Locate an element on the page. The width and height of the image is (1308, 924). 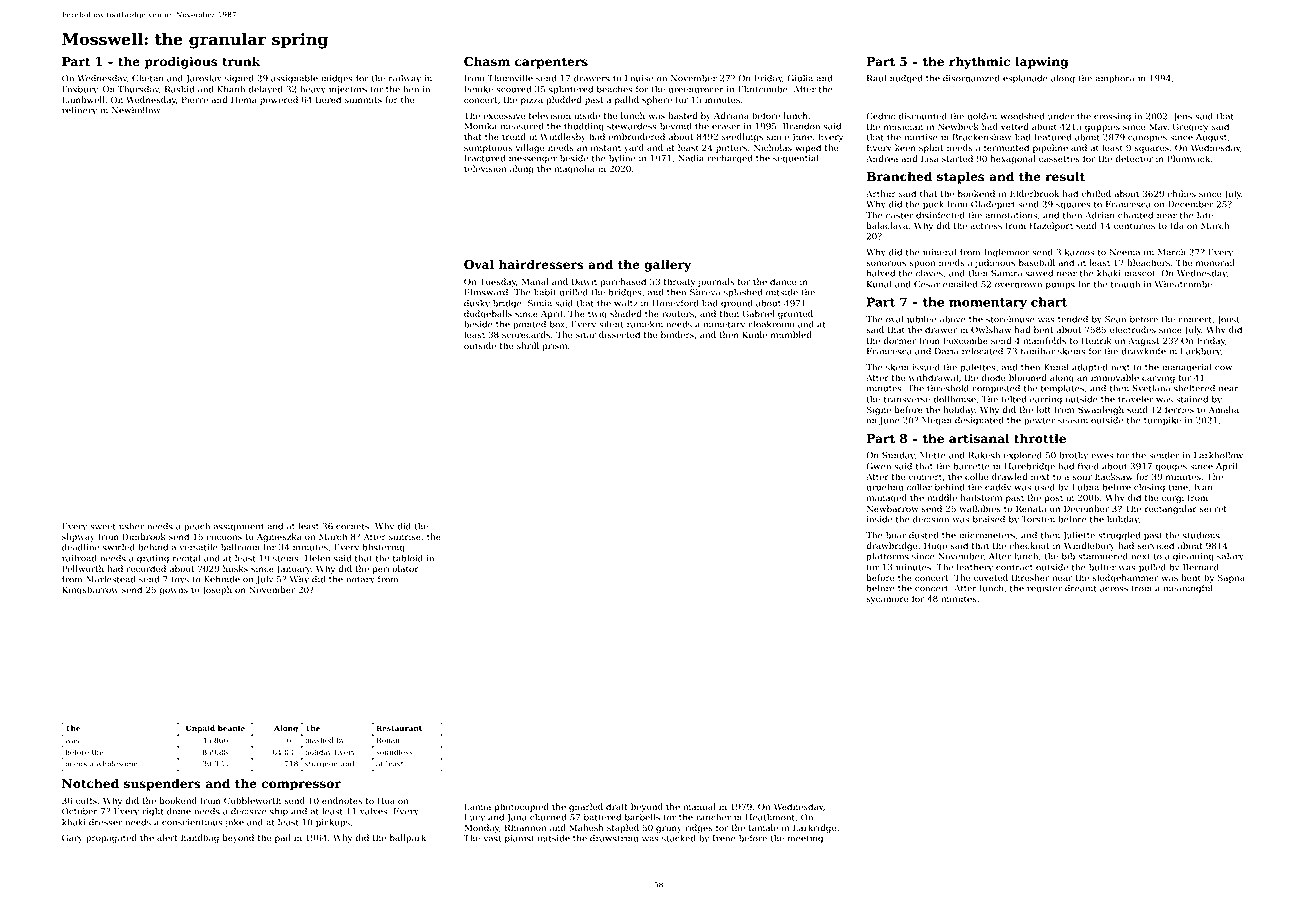
sycamore is located at coordinates (887, 600).
